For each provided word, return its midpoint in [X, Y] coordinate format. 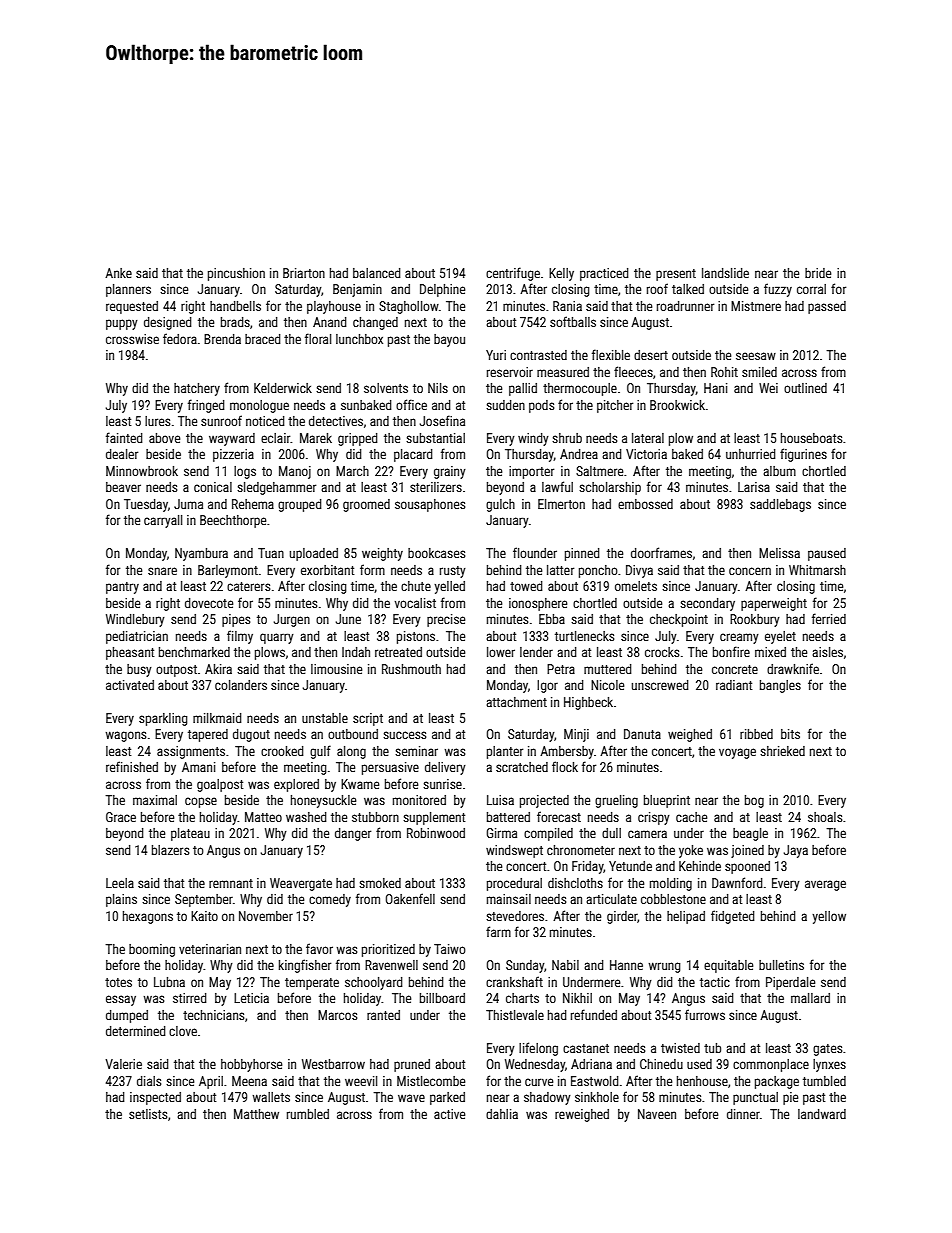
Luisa [500, 800]
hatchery [197, 389]
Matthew [256, 1114]
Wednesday [535, 1065]
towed [526, 586]
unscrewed [660, 685]
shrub [567, 438]
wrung [665, 967]
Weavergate [301, 884]
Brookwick [677, 405]
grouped [300, 505]
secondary [707, 604]
